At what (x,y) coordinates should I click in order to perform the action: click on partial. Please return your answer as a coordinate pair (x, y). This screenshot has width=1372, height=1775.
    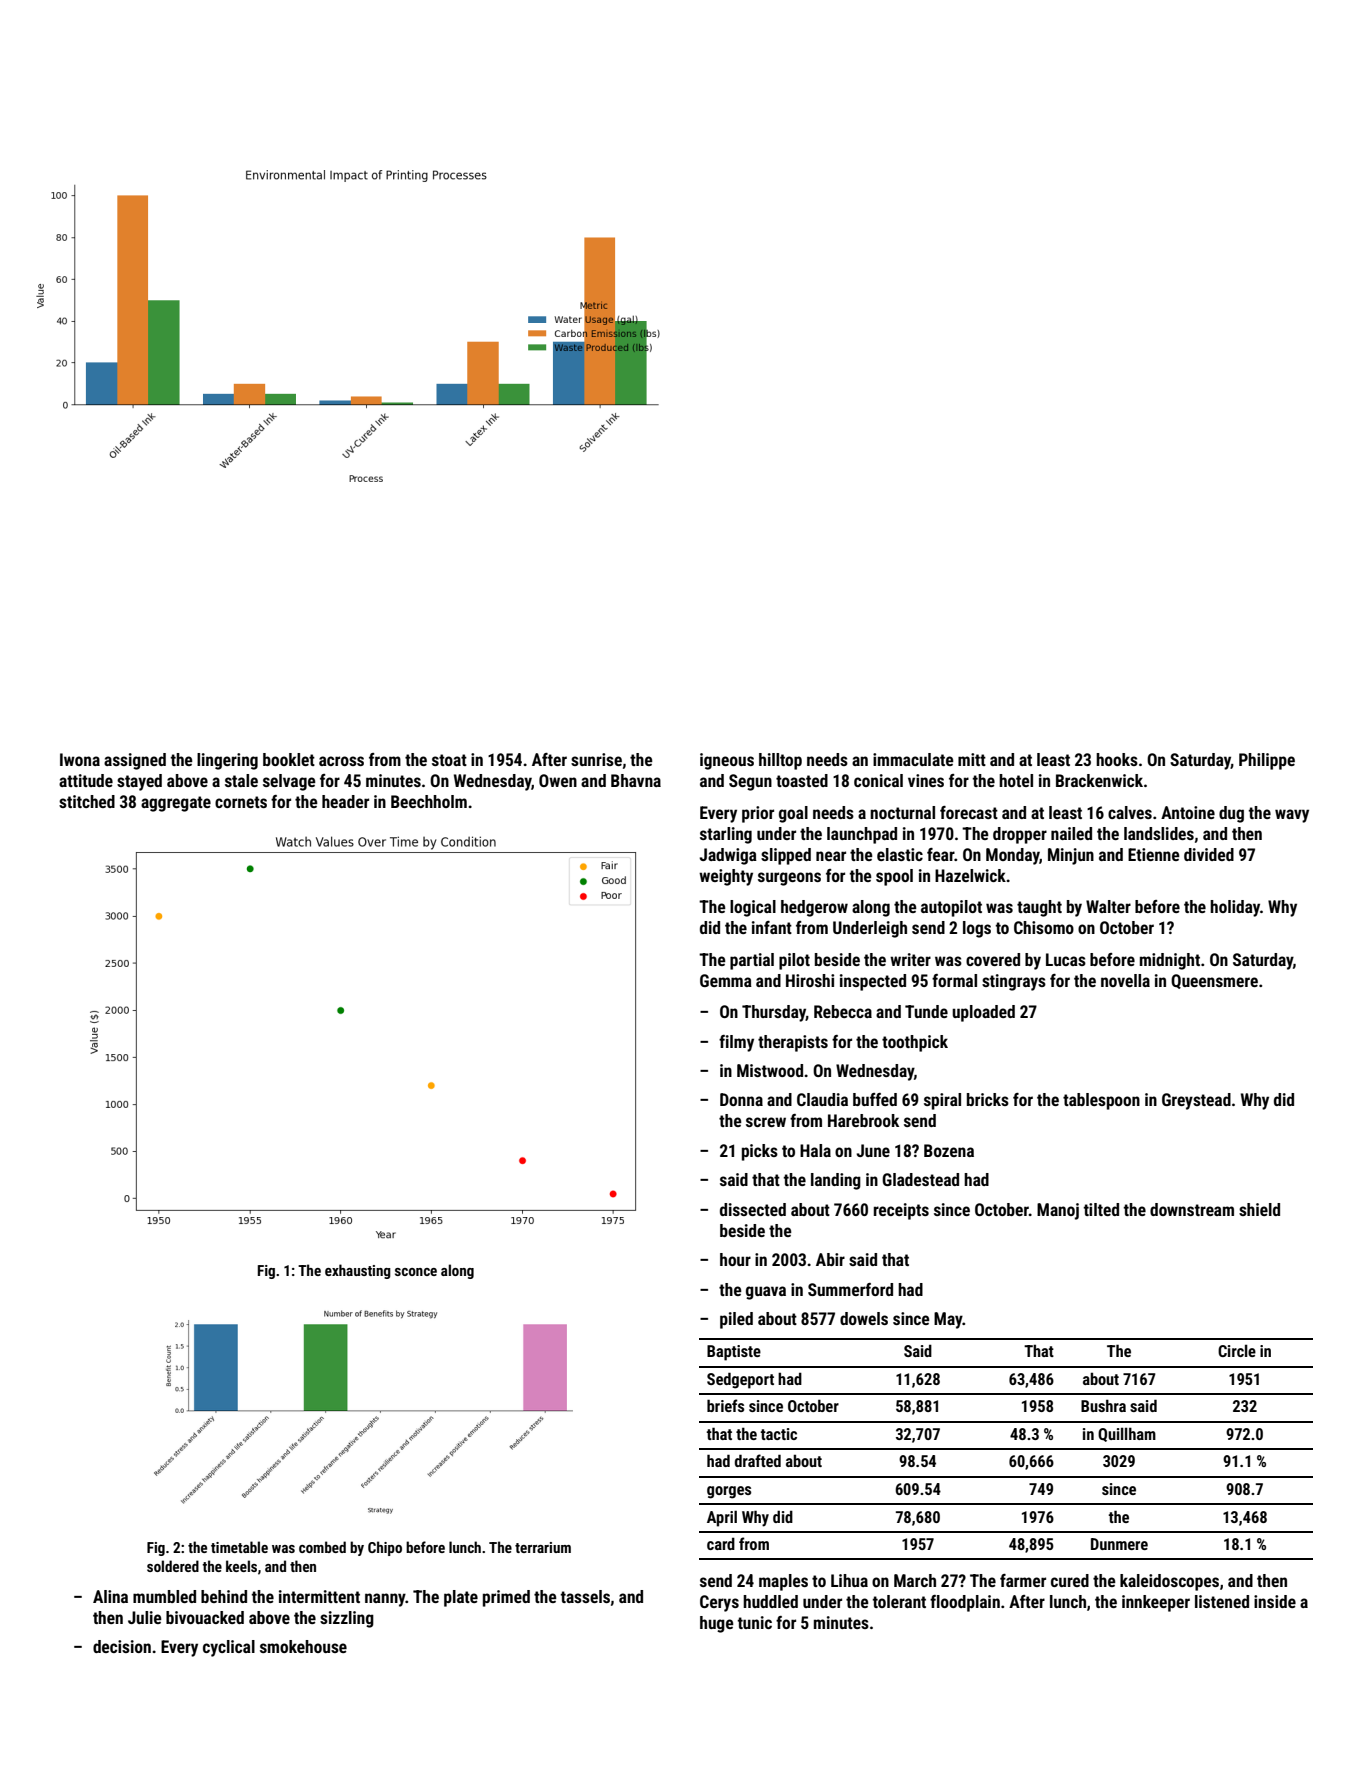
    Looking at the image, I should click on (752, 961).
